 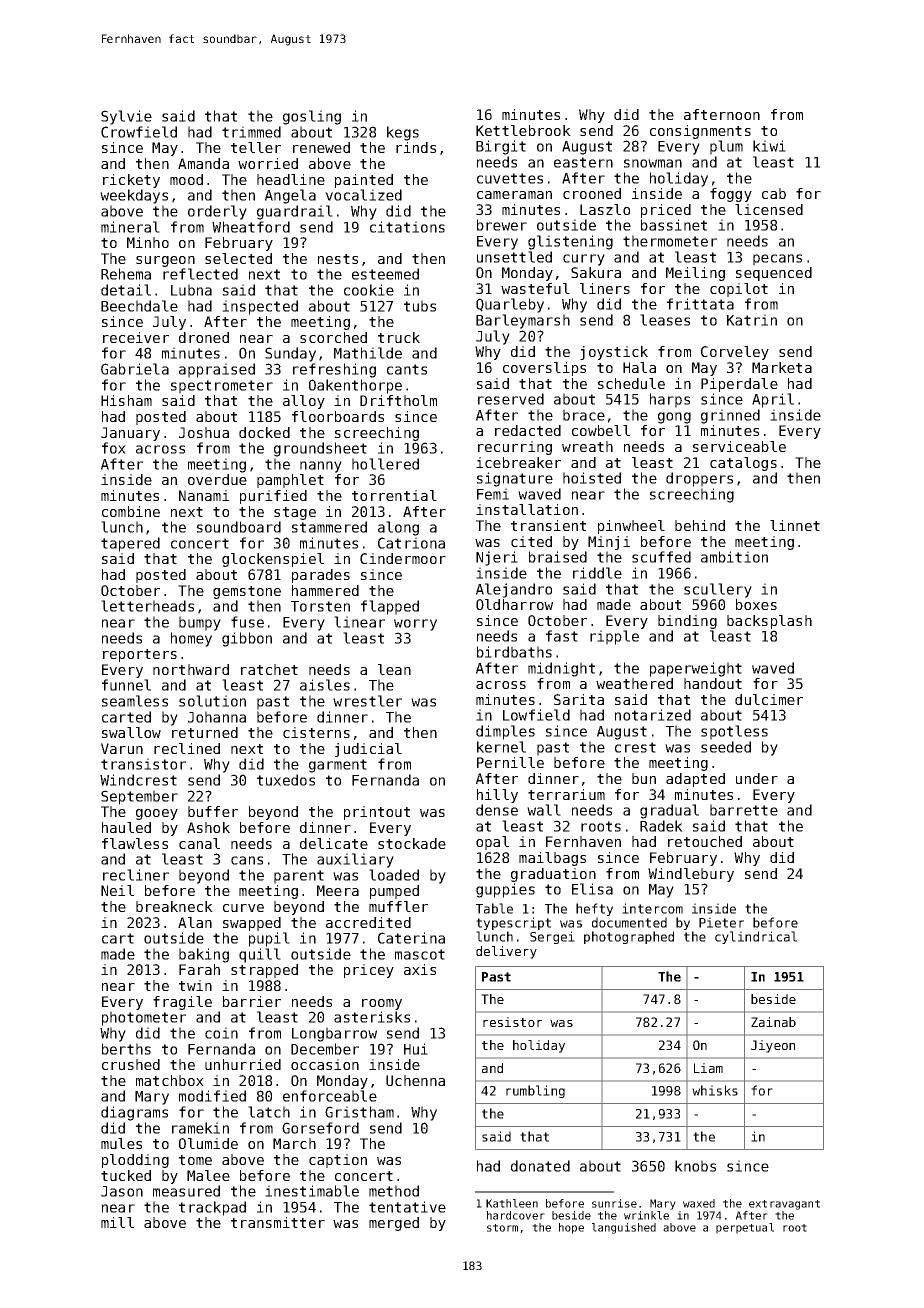 What do you see at coordinates (126, 400) in the screenshot?
I see `Hisham` at bounding box center [126, 400].
